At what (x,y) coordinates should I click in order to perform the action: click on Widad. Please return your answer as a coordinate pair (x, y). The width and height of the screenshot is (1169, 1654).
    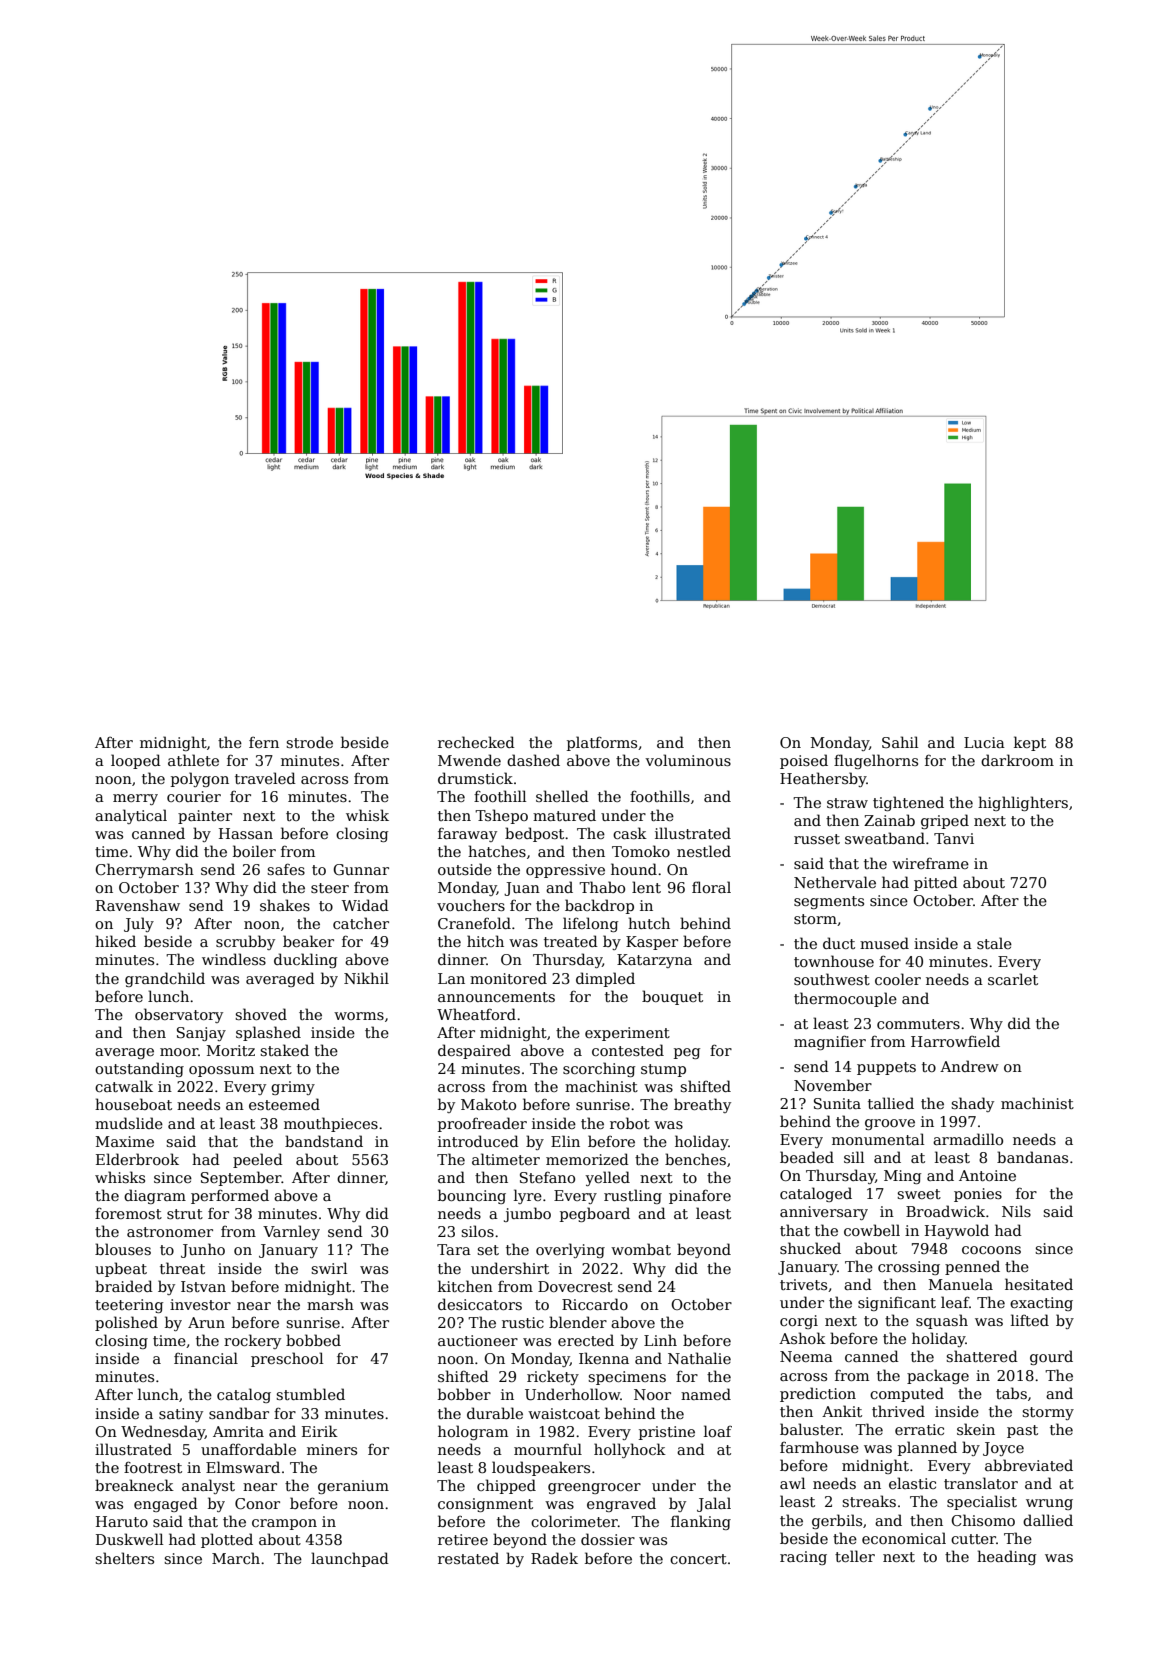
    Looking at the image, I should click on (365, 905).
